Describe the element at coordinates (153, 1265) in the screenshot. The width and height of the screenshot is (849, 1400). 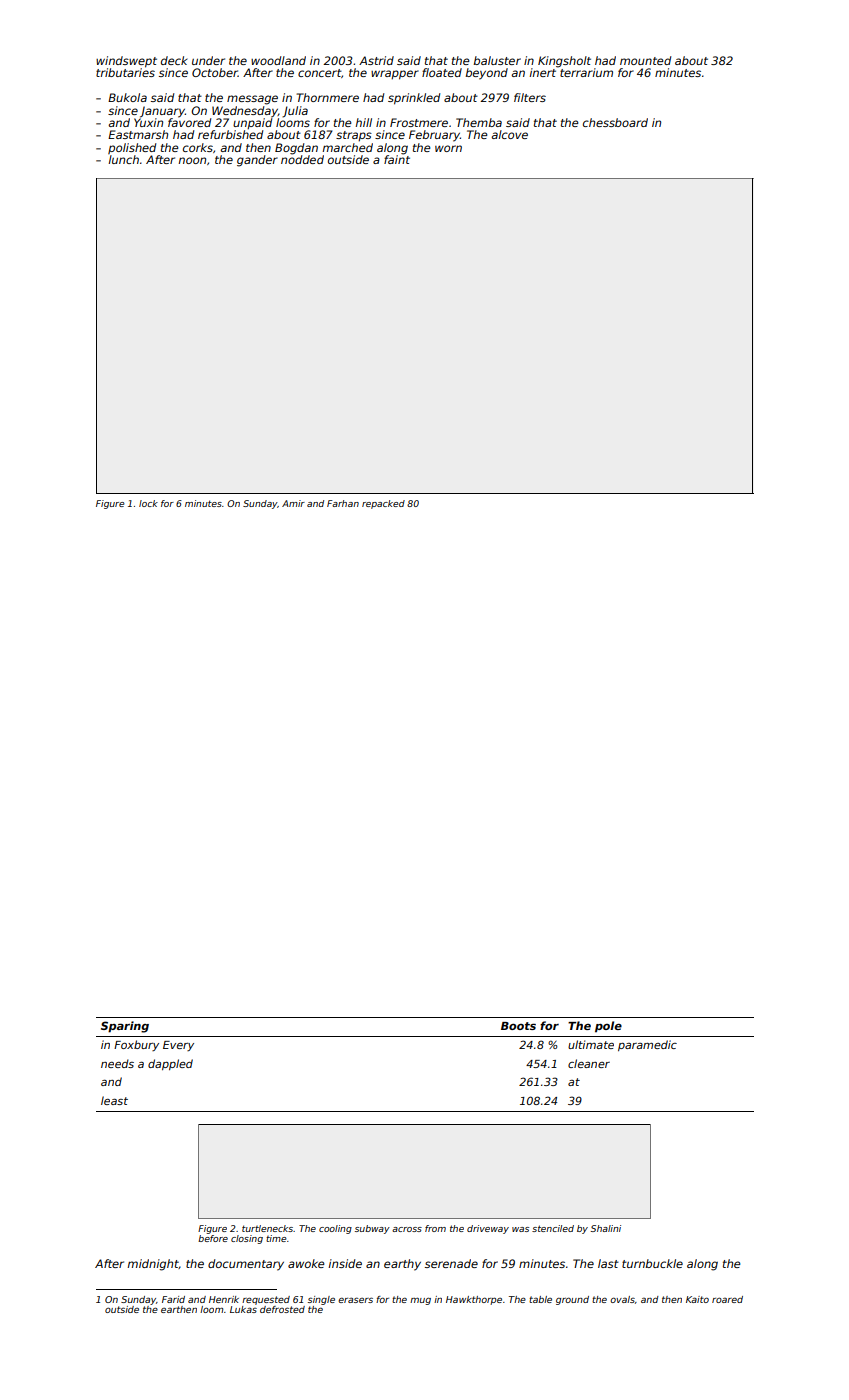
I see `midnight` at that location.
